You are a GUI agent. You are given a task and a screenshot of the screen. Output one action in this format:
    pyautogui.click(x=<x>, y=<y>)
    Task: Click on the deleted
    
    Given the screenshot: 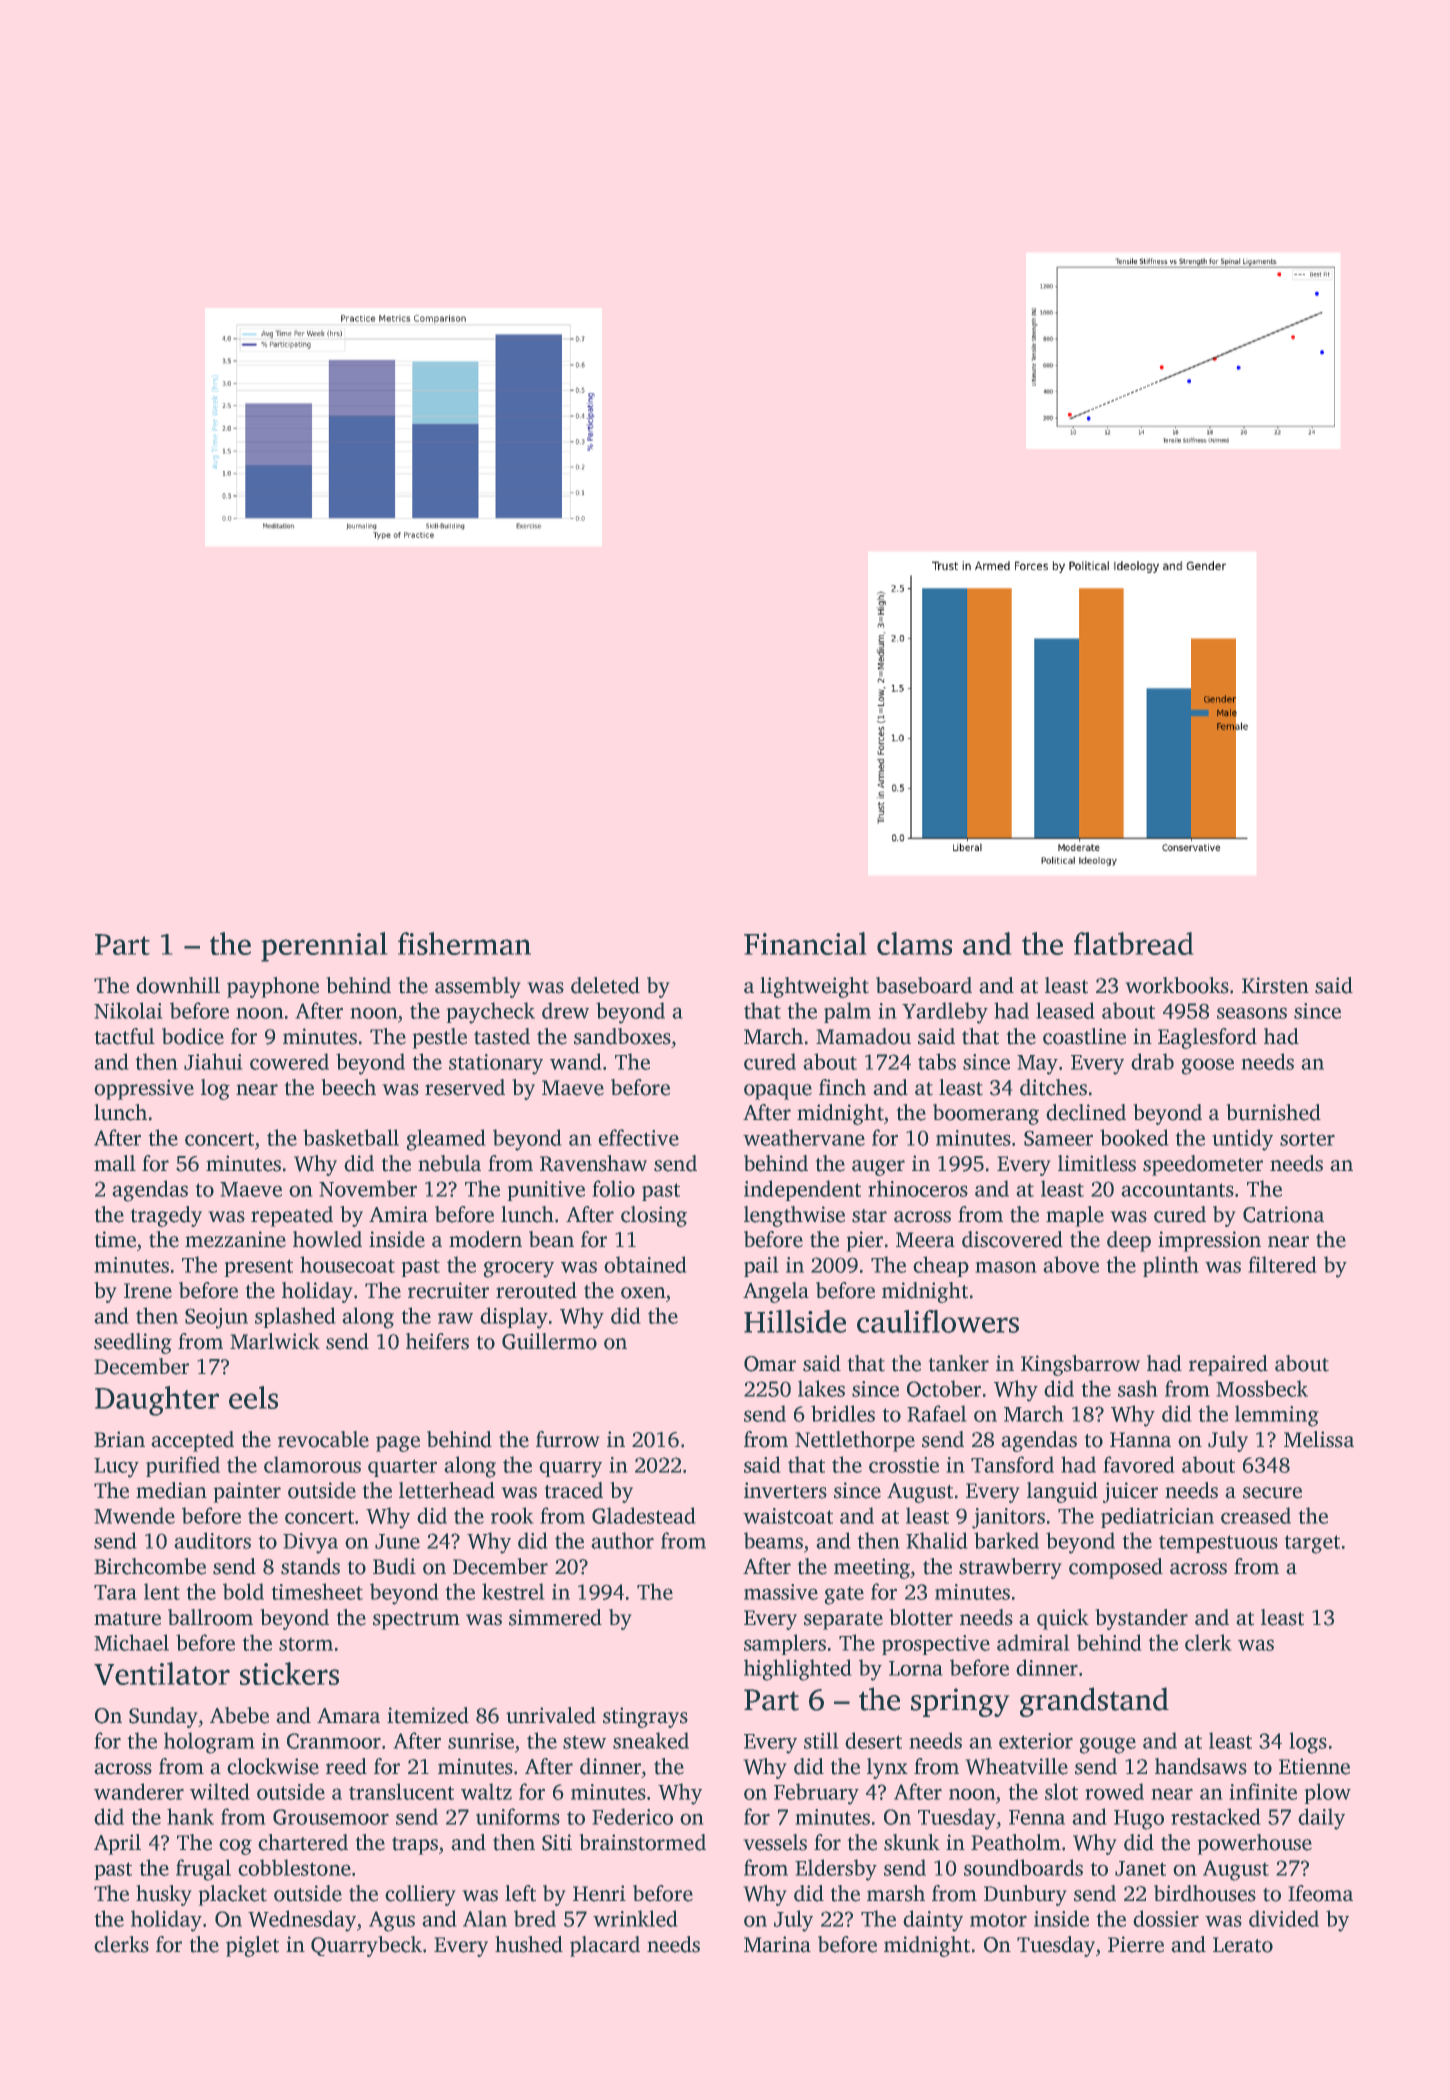 What is the action you would take?
    pyautogui.click(x=605, y=985)
